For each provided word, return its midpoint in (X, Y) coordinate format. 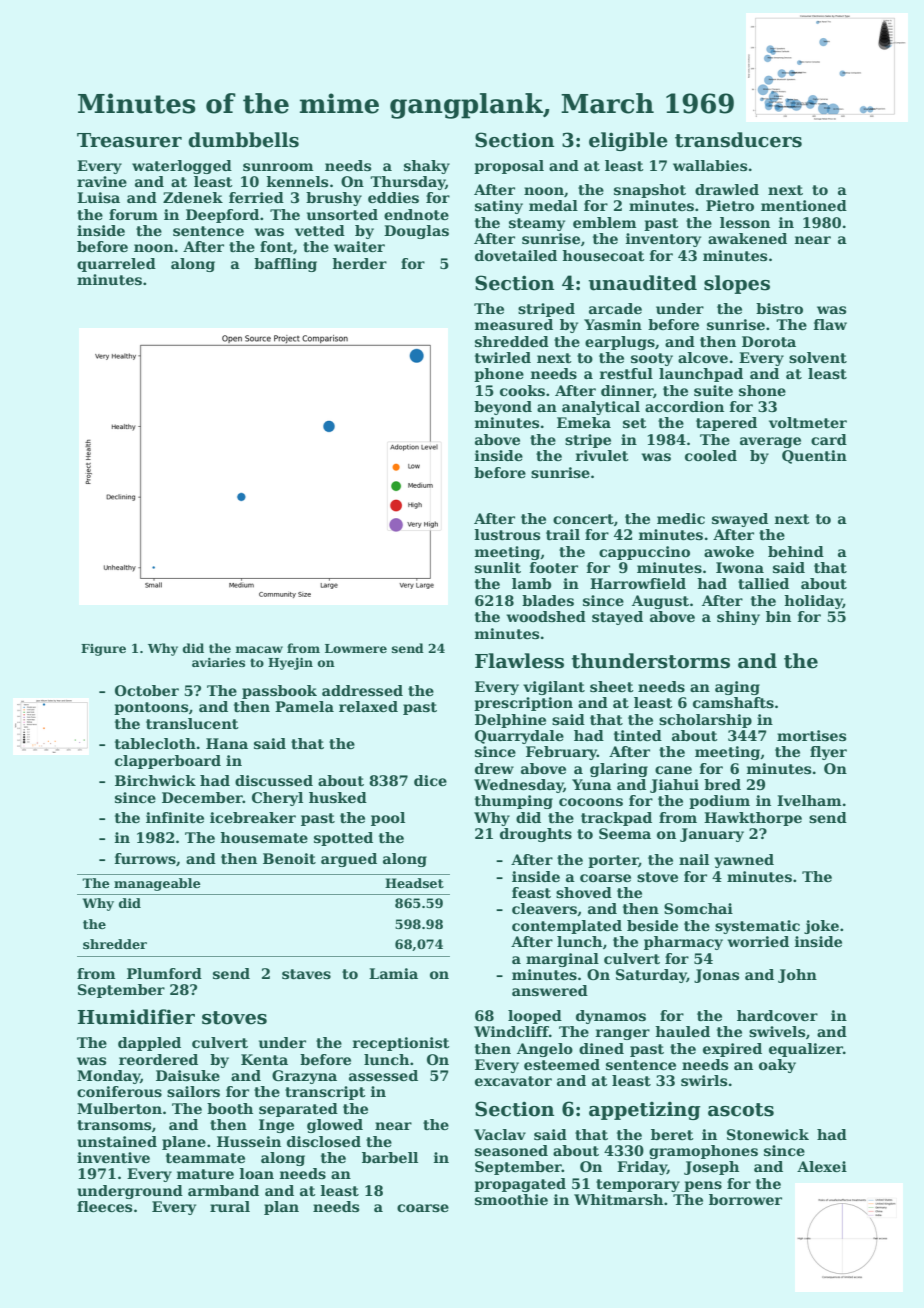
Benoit (289, 858)
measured (514, 324)
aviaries (218, 662)
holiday (813, 602)
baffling (285, 265)
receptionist (401, 1044)
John (797, 976)
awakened (747, 238)
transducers (738, 140)
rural (230, 1206)
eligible (628, 141)
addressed (362, 690)
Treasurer (129, 140)
